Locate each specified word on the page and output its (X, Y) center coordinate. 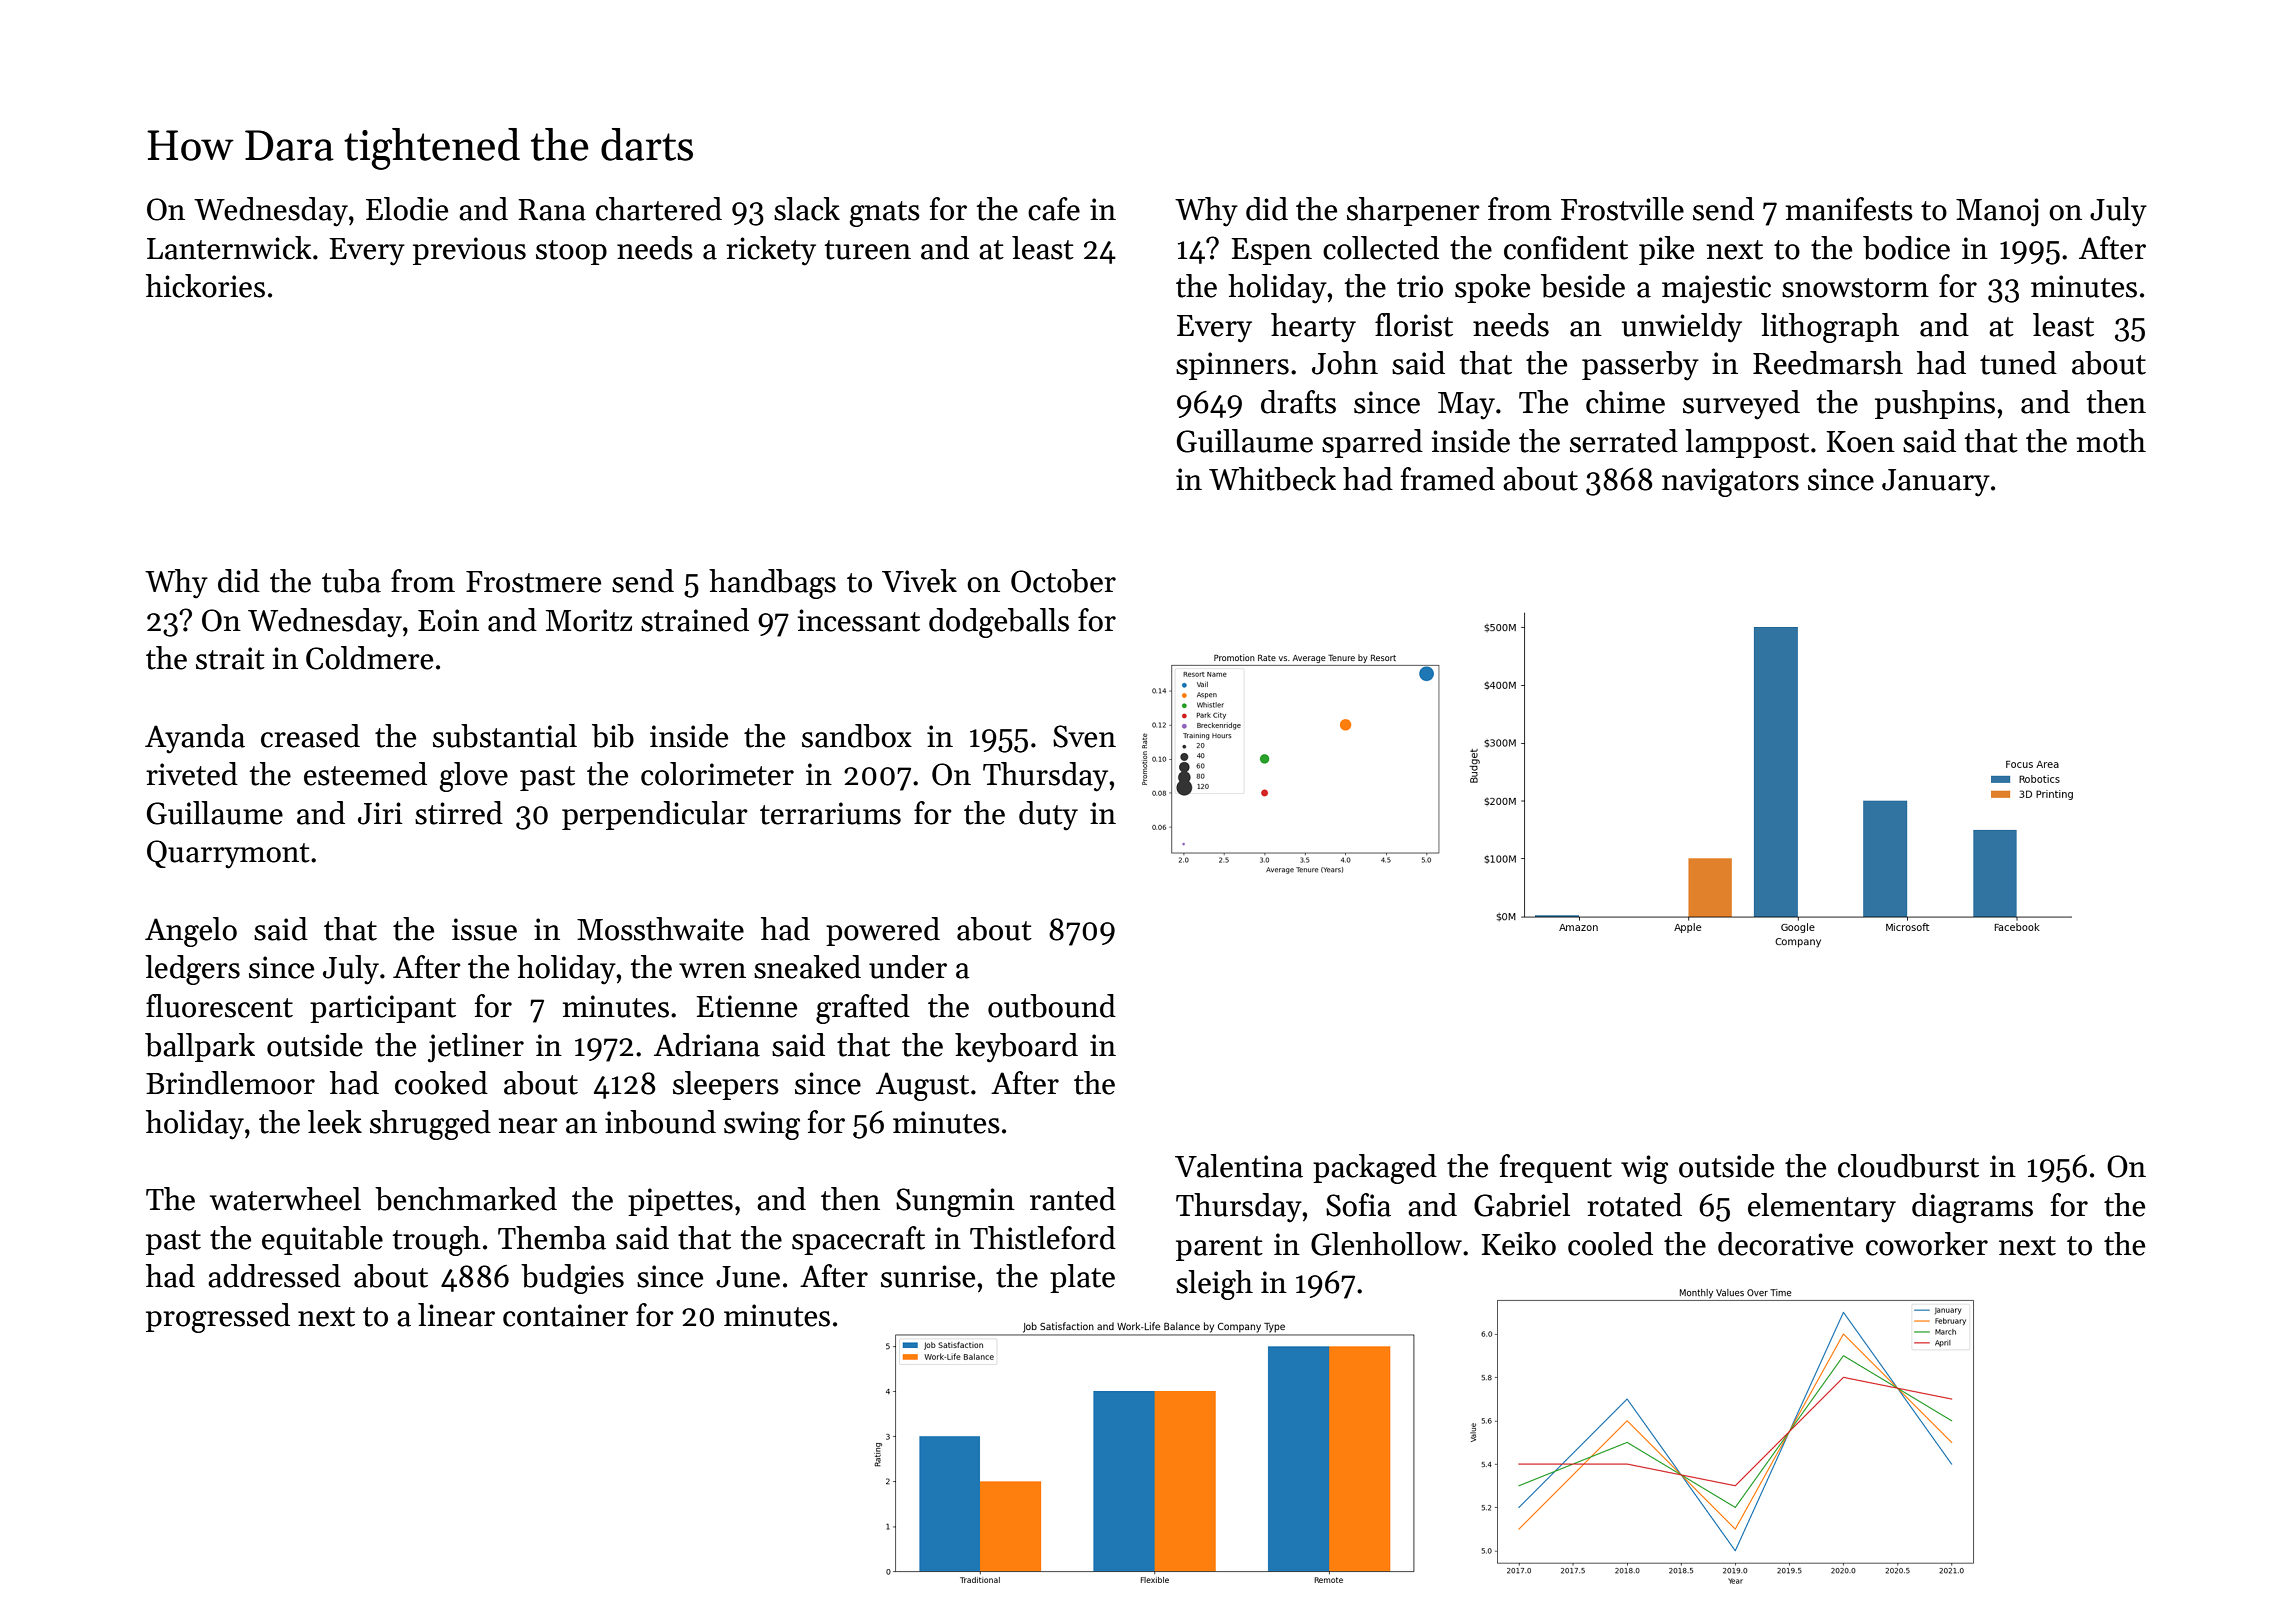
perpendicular (655, 815)
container (565, 1315)
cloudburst (1908, 1166)
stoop (571, 252)
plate (1082, 1278)
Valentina (1239, 1166)
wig (1644, 1169)
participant (383, 1009)
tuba (351, 581)
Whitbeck (1272, 479)
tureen (868, 250)
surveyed (1741, 405)
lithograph (1830, 328)
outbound (1052, 1006)
